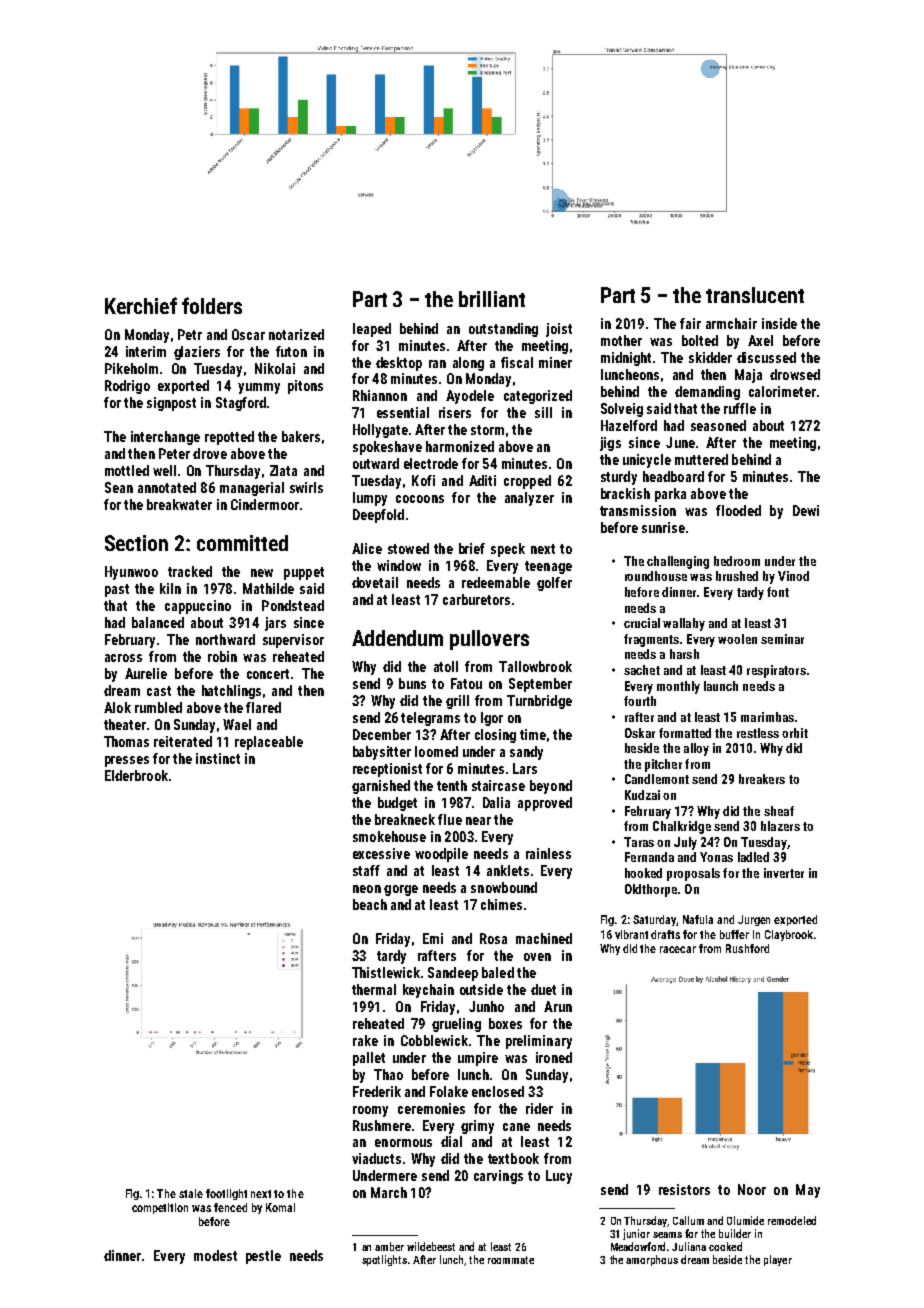 The width and height of the screenshot is (924, 1308). What do you see at coordinates (516, 1127) in the screenshot?
I see `cane` at bounding box center [516, 1127].
